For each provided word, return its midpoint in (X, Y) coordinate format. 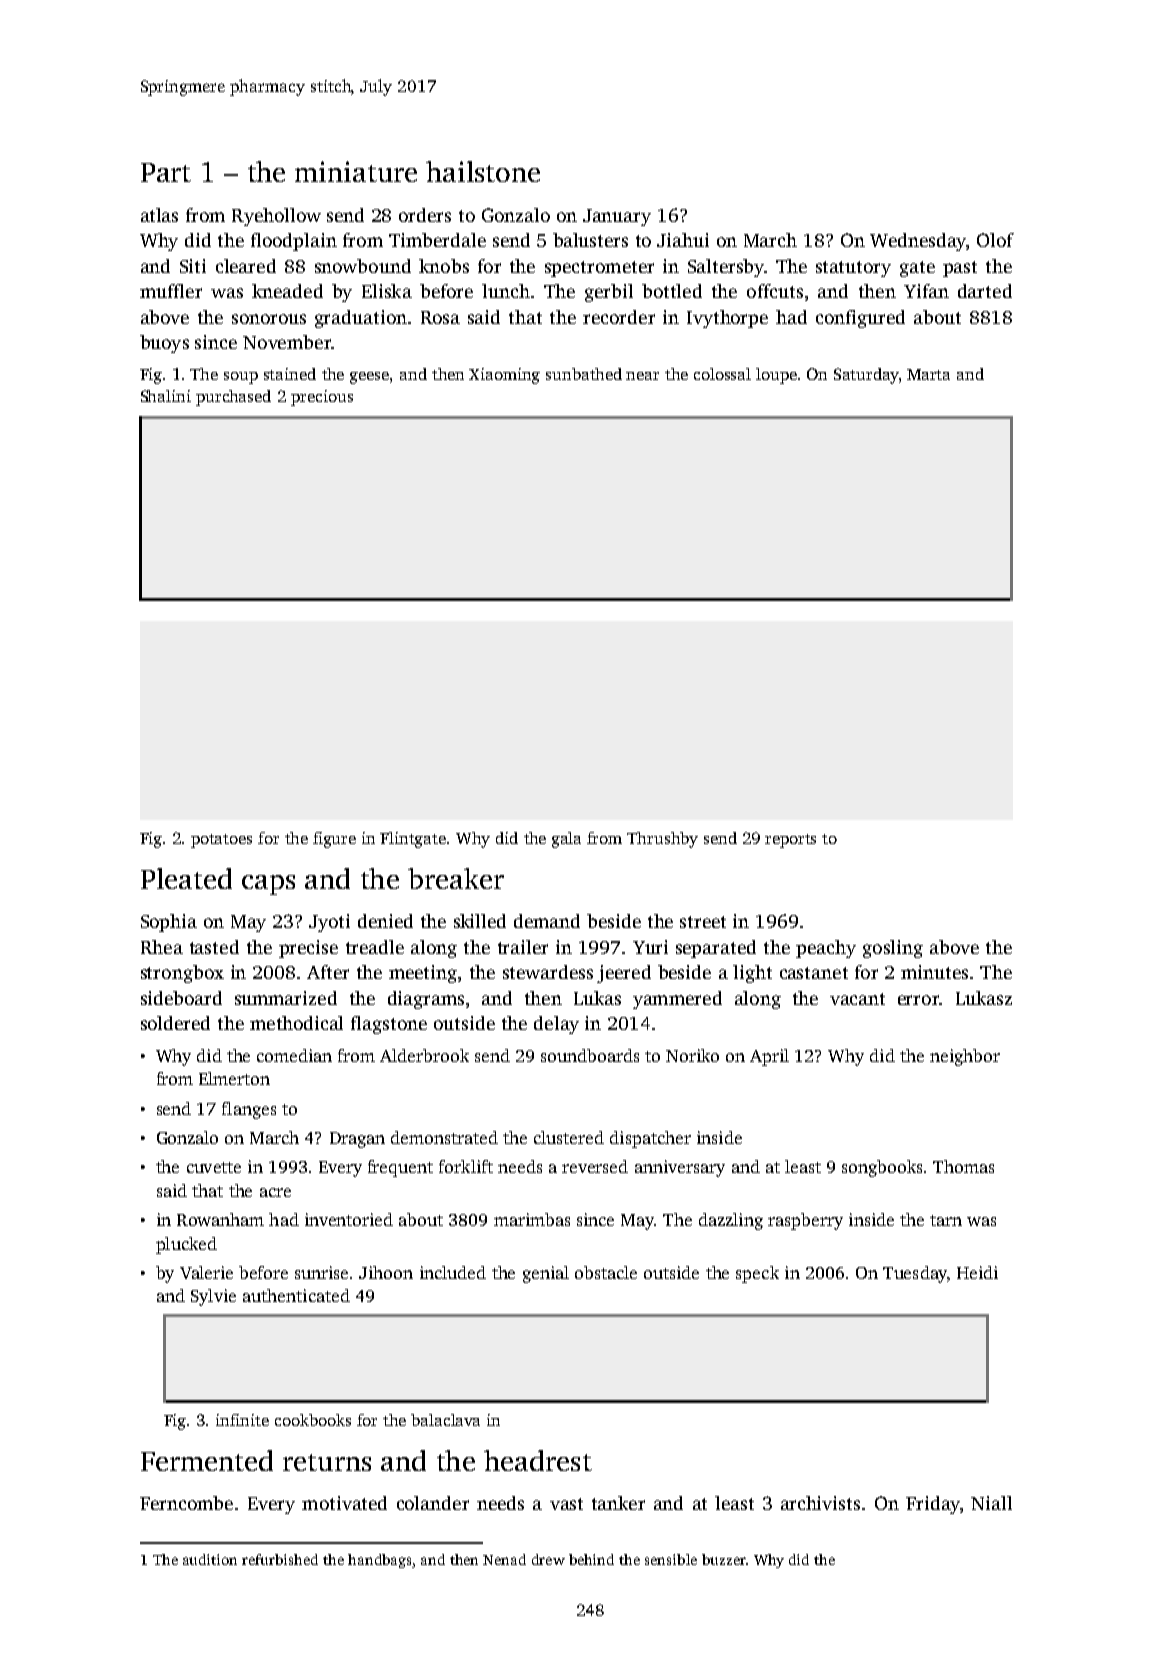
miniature (356, 171)
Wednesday (918, 242)
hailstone (483, 171)
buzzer (724, 1559)
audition (210, 1559)
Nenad (504, 1559)
